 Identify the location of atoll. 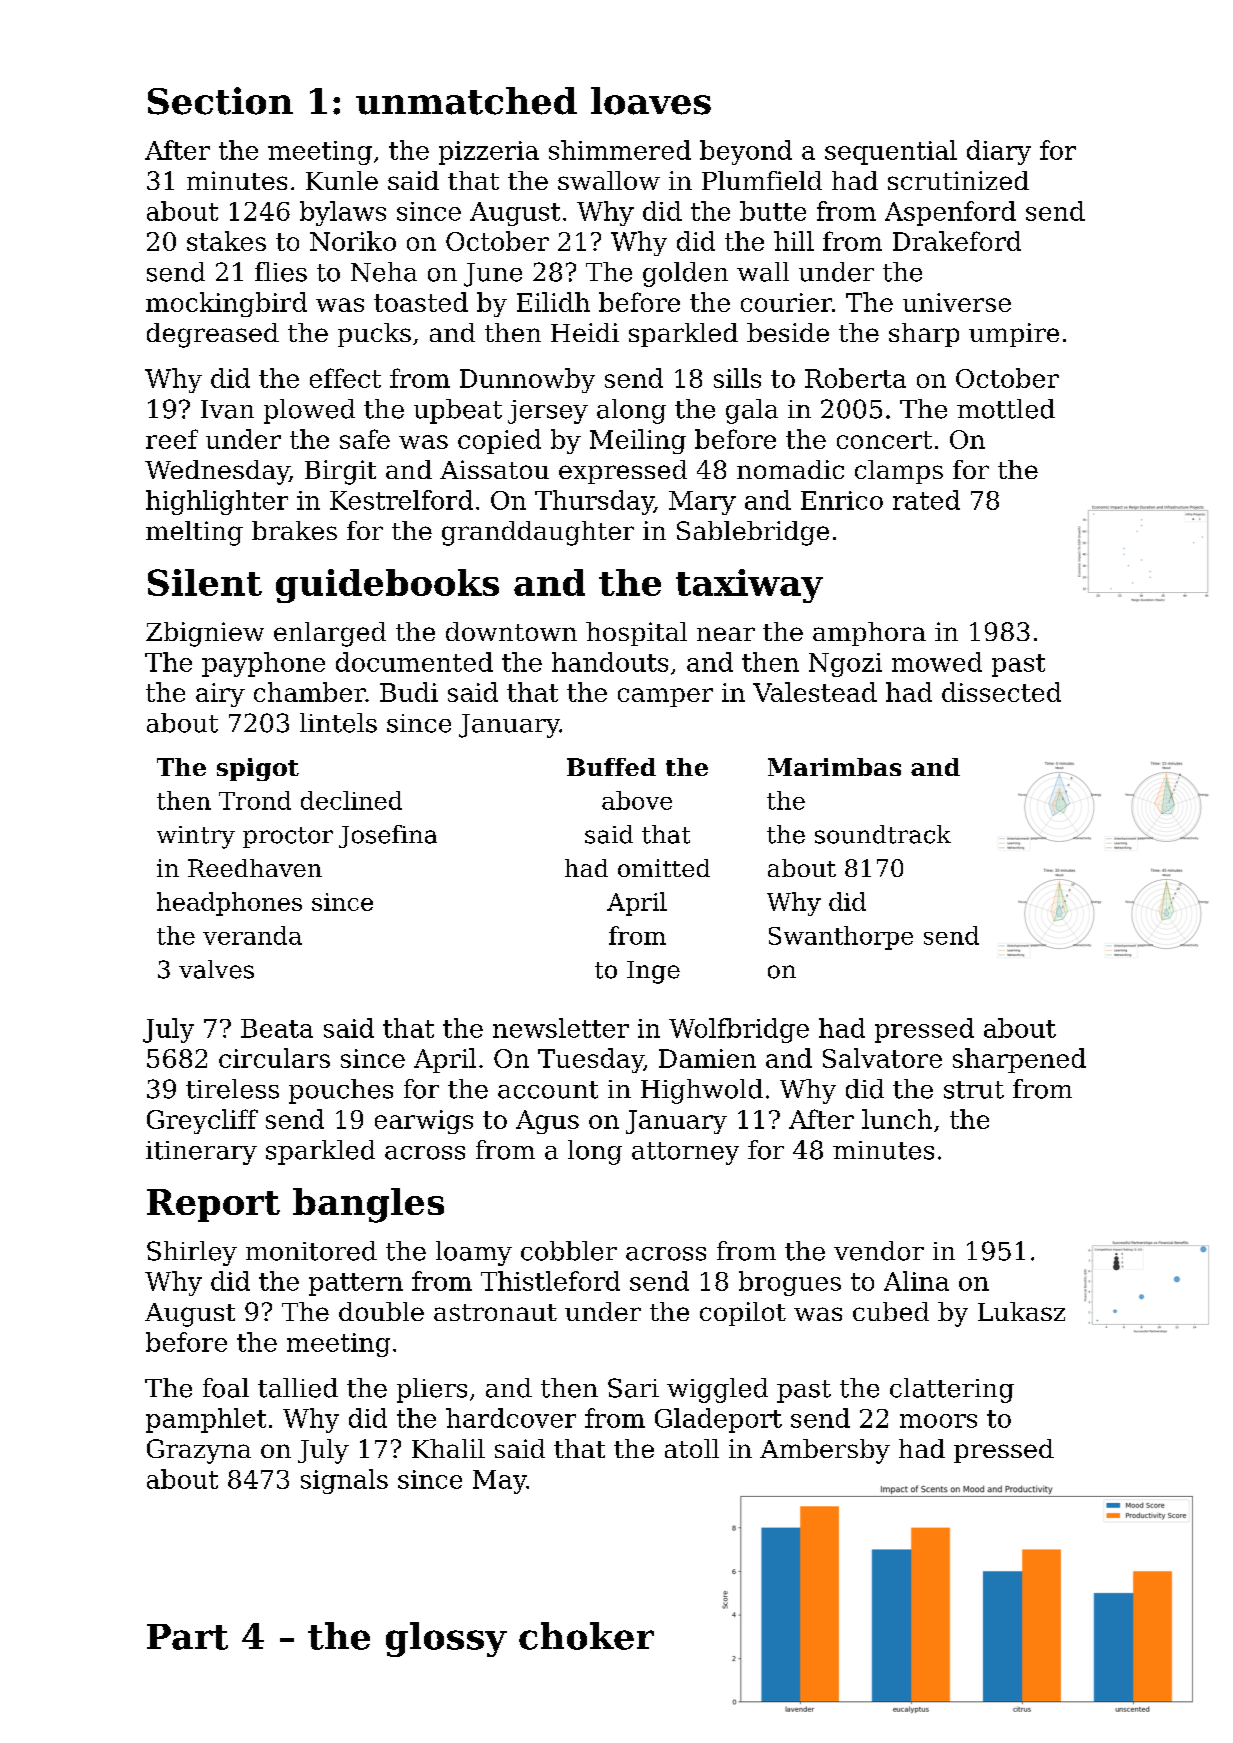
(692, 1448).
